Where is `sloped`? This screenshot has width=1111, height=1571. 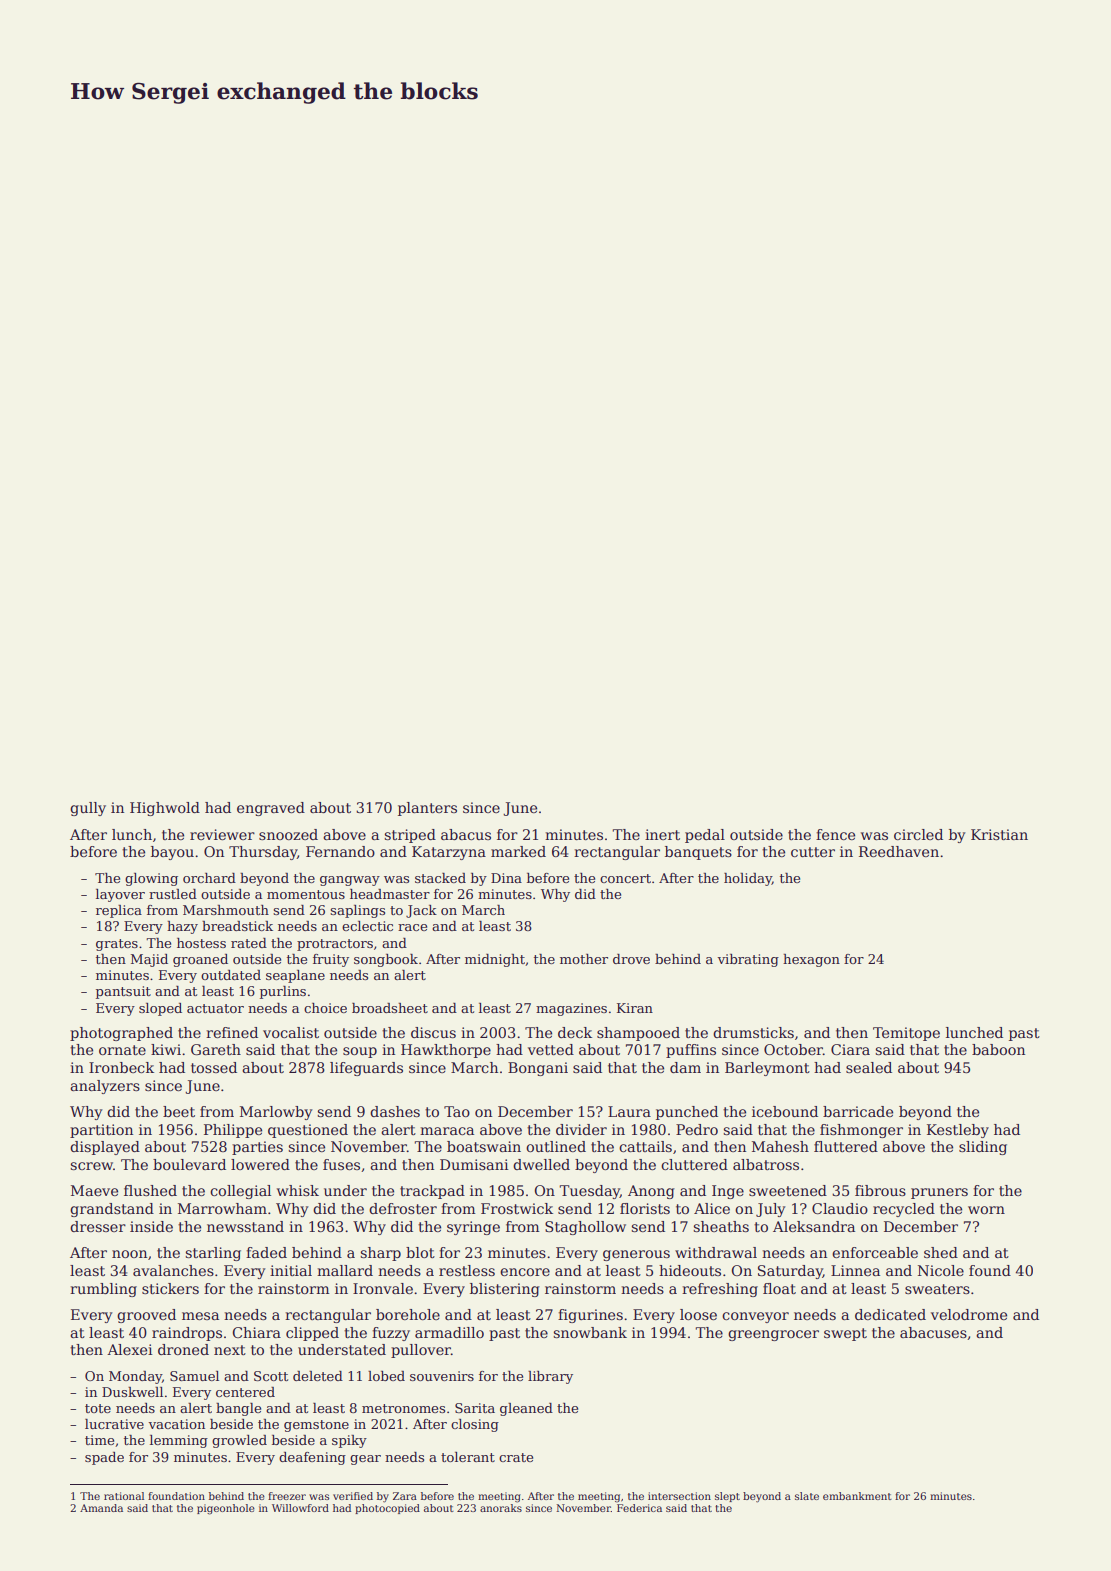
sloped is located at coordinates (160, 1009).
